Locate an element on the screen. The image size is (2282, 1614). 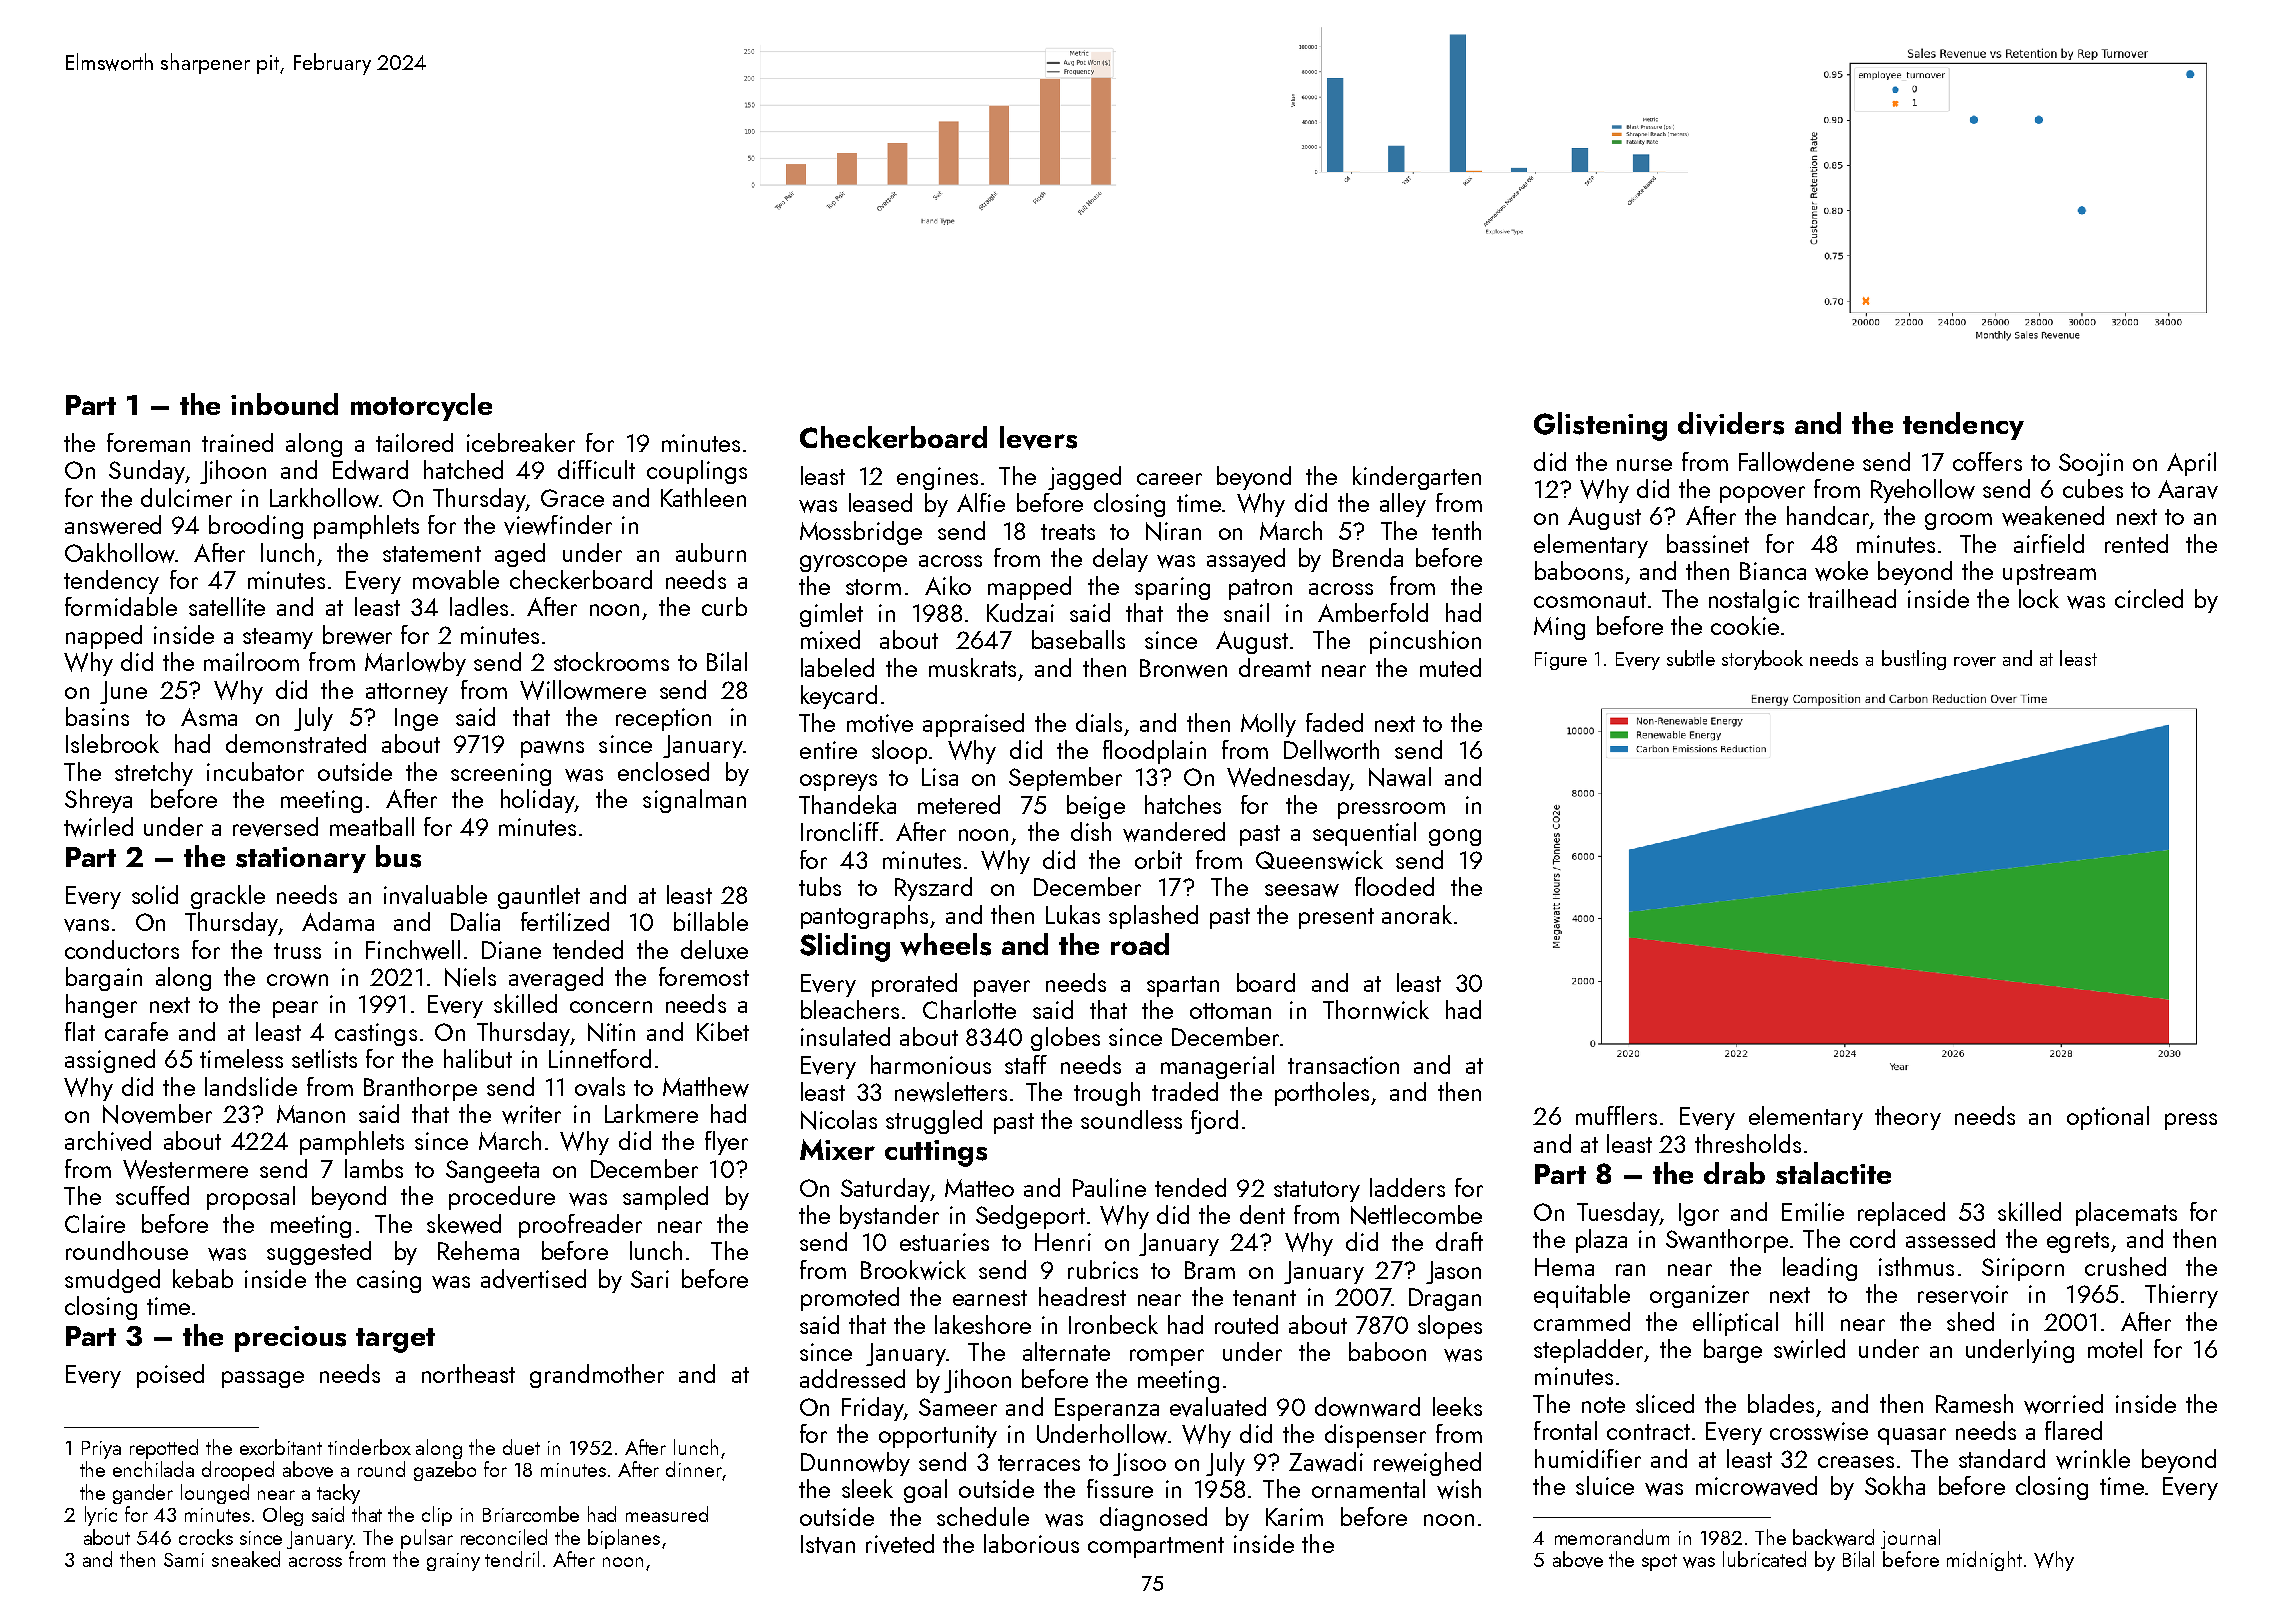
levers is located at coordinates (1038, 438).
